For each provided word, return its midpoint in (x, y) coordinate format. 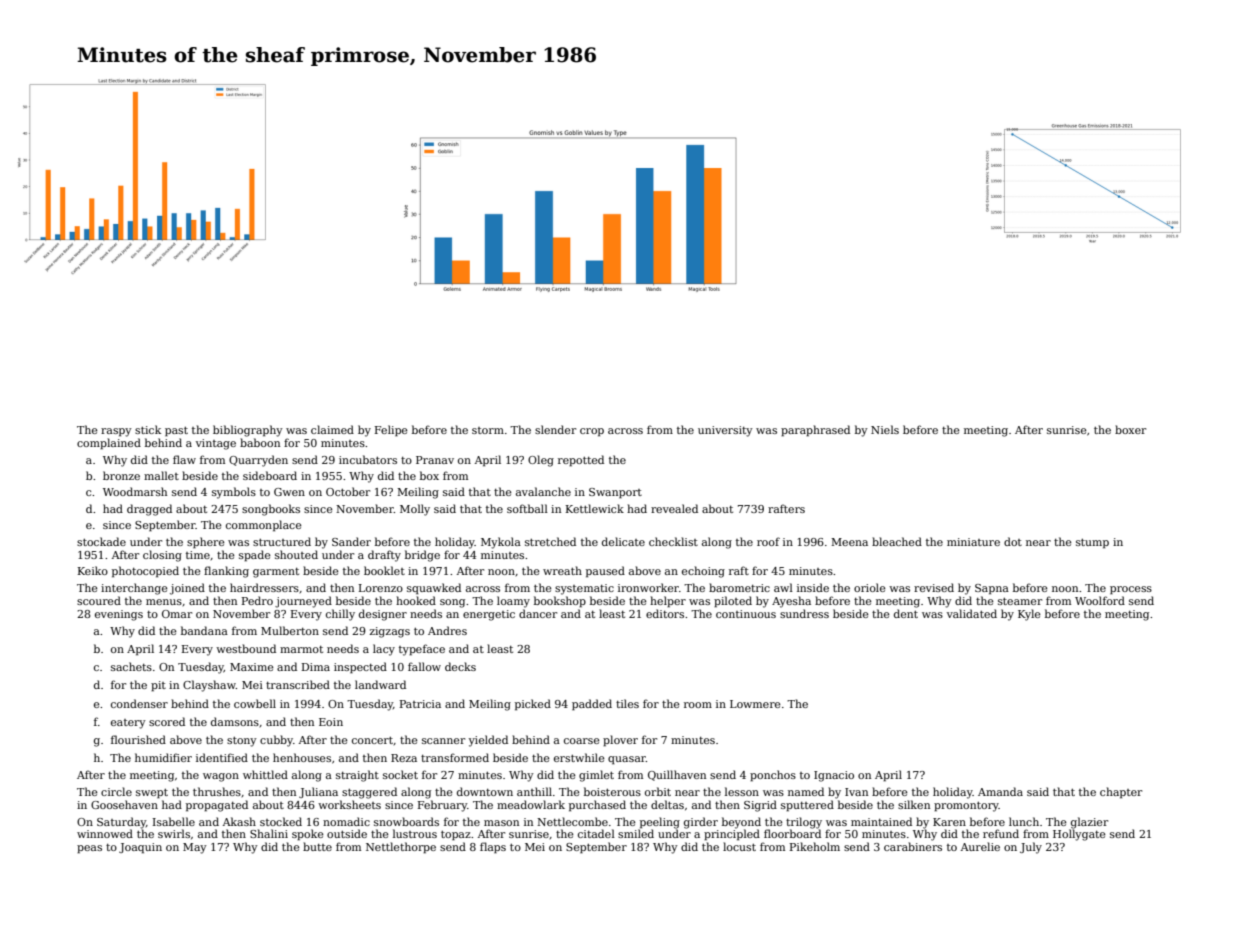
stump (1092, 543)
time (198, 555)
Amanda (1000, 791)
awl (783, 587)
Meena (849, 542)
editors (665, 613)
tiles (627, 703)
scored (167, 721)
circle (116, 791)
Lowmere (755, 704)
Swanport (615, 493)
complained (109, 444)
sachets (131, 666)
